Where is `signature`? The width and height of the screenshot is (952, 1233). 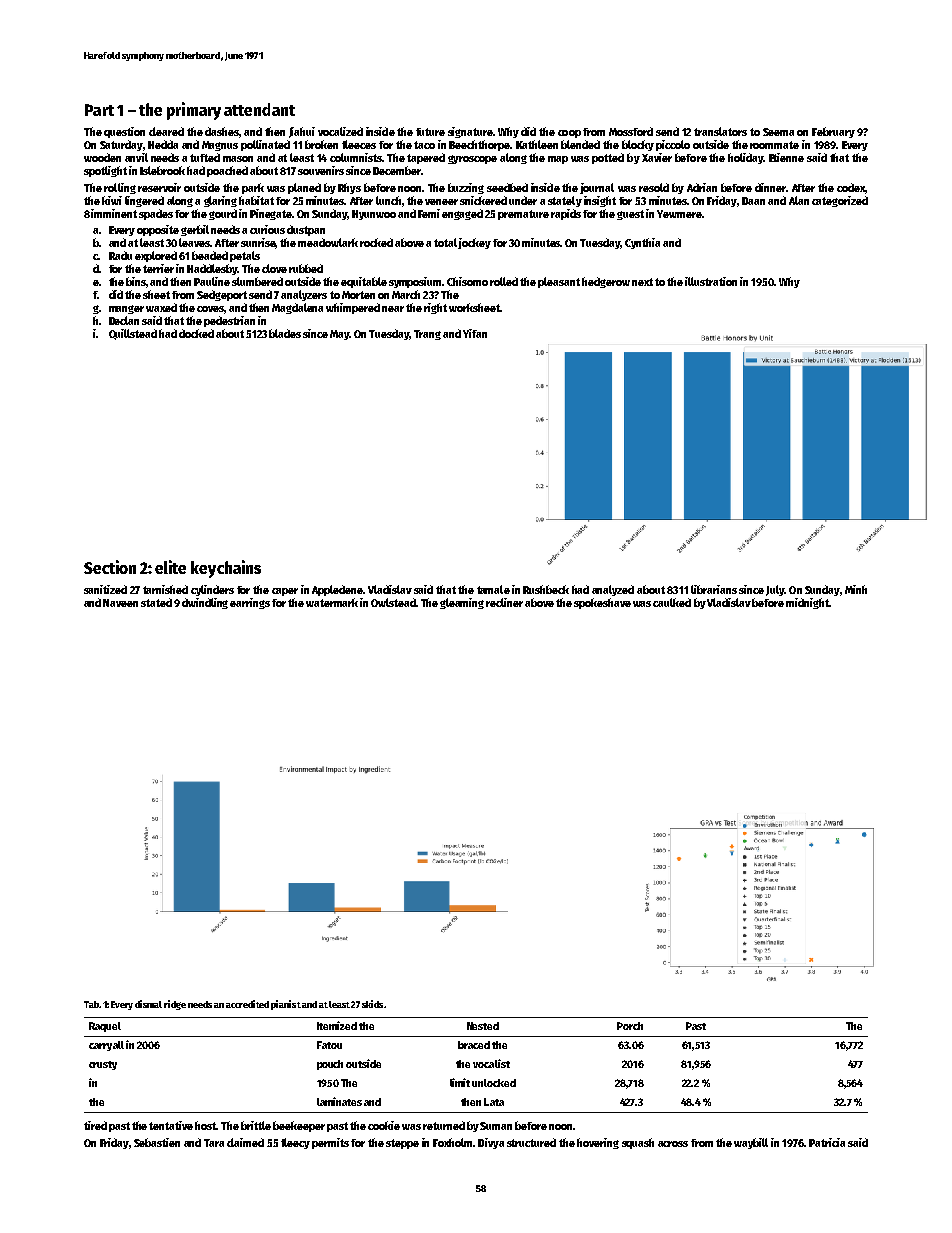
signature is located at coordinates (470, 132).
